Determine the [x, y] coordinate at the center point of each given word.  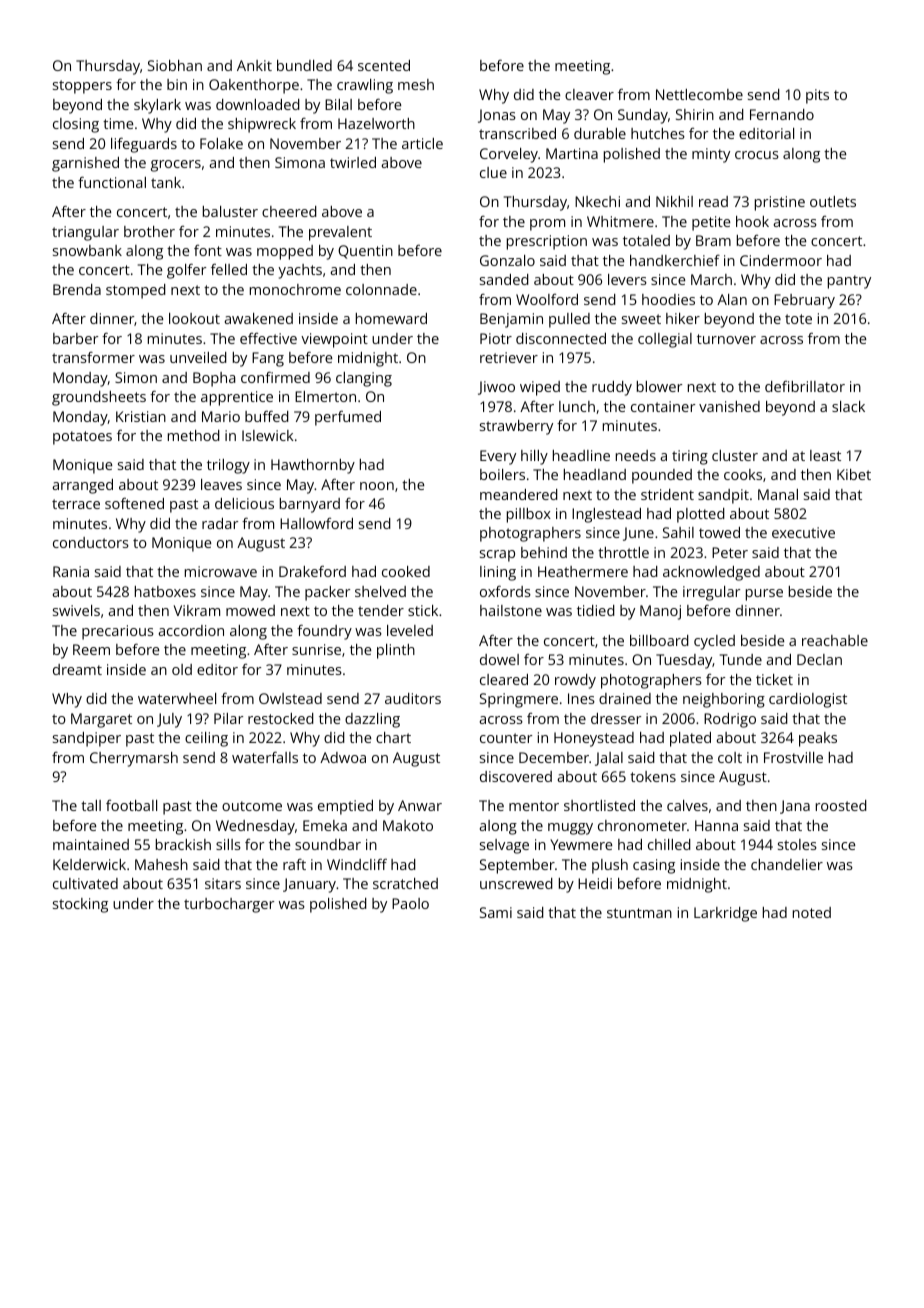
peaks [818, 739]
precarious [118, 632]
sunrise [316, 649]
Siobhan [175, 65]
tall [91, 805]
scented [384, 65]
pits [817, 96]
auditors [413, 698]
